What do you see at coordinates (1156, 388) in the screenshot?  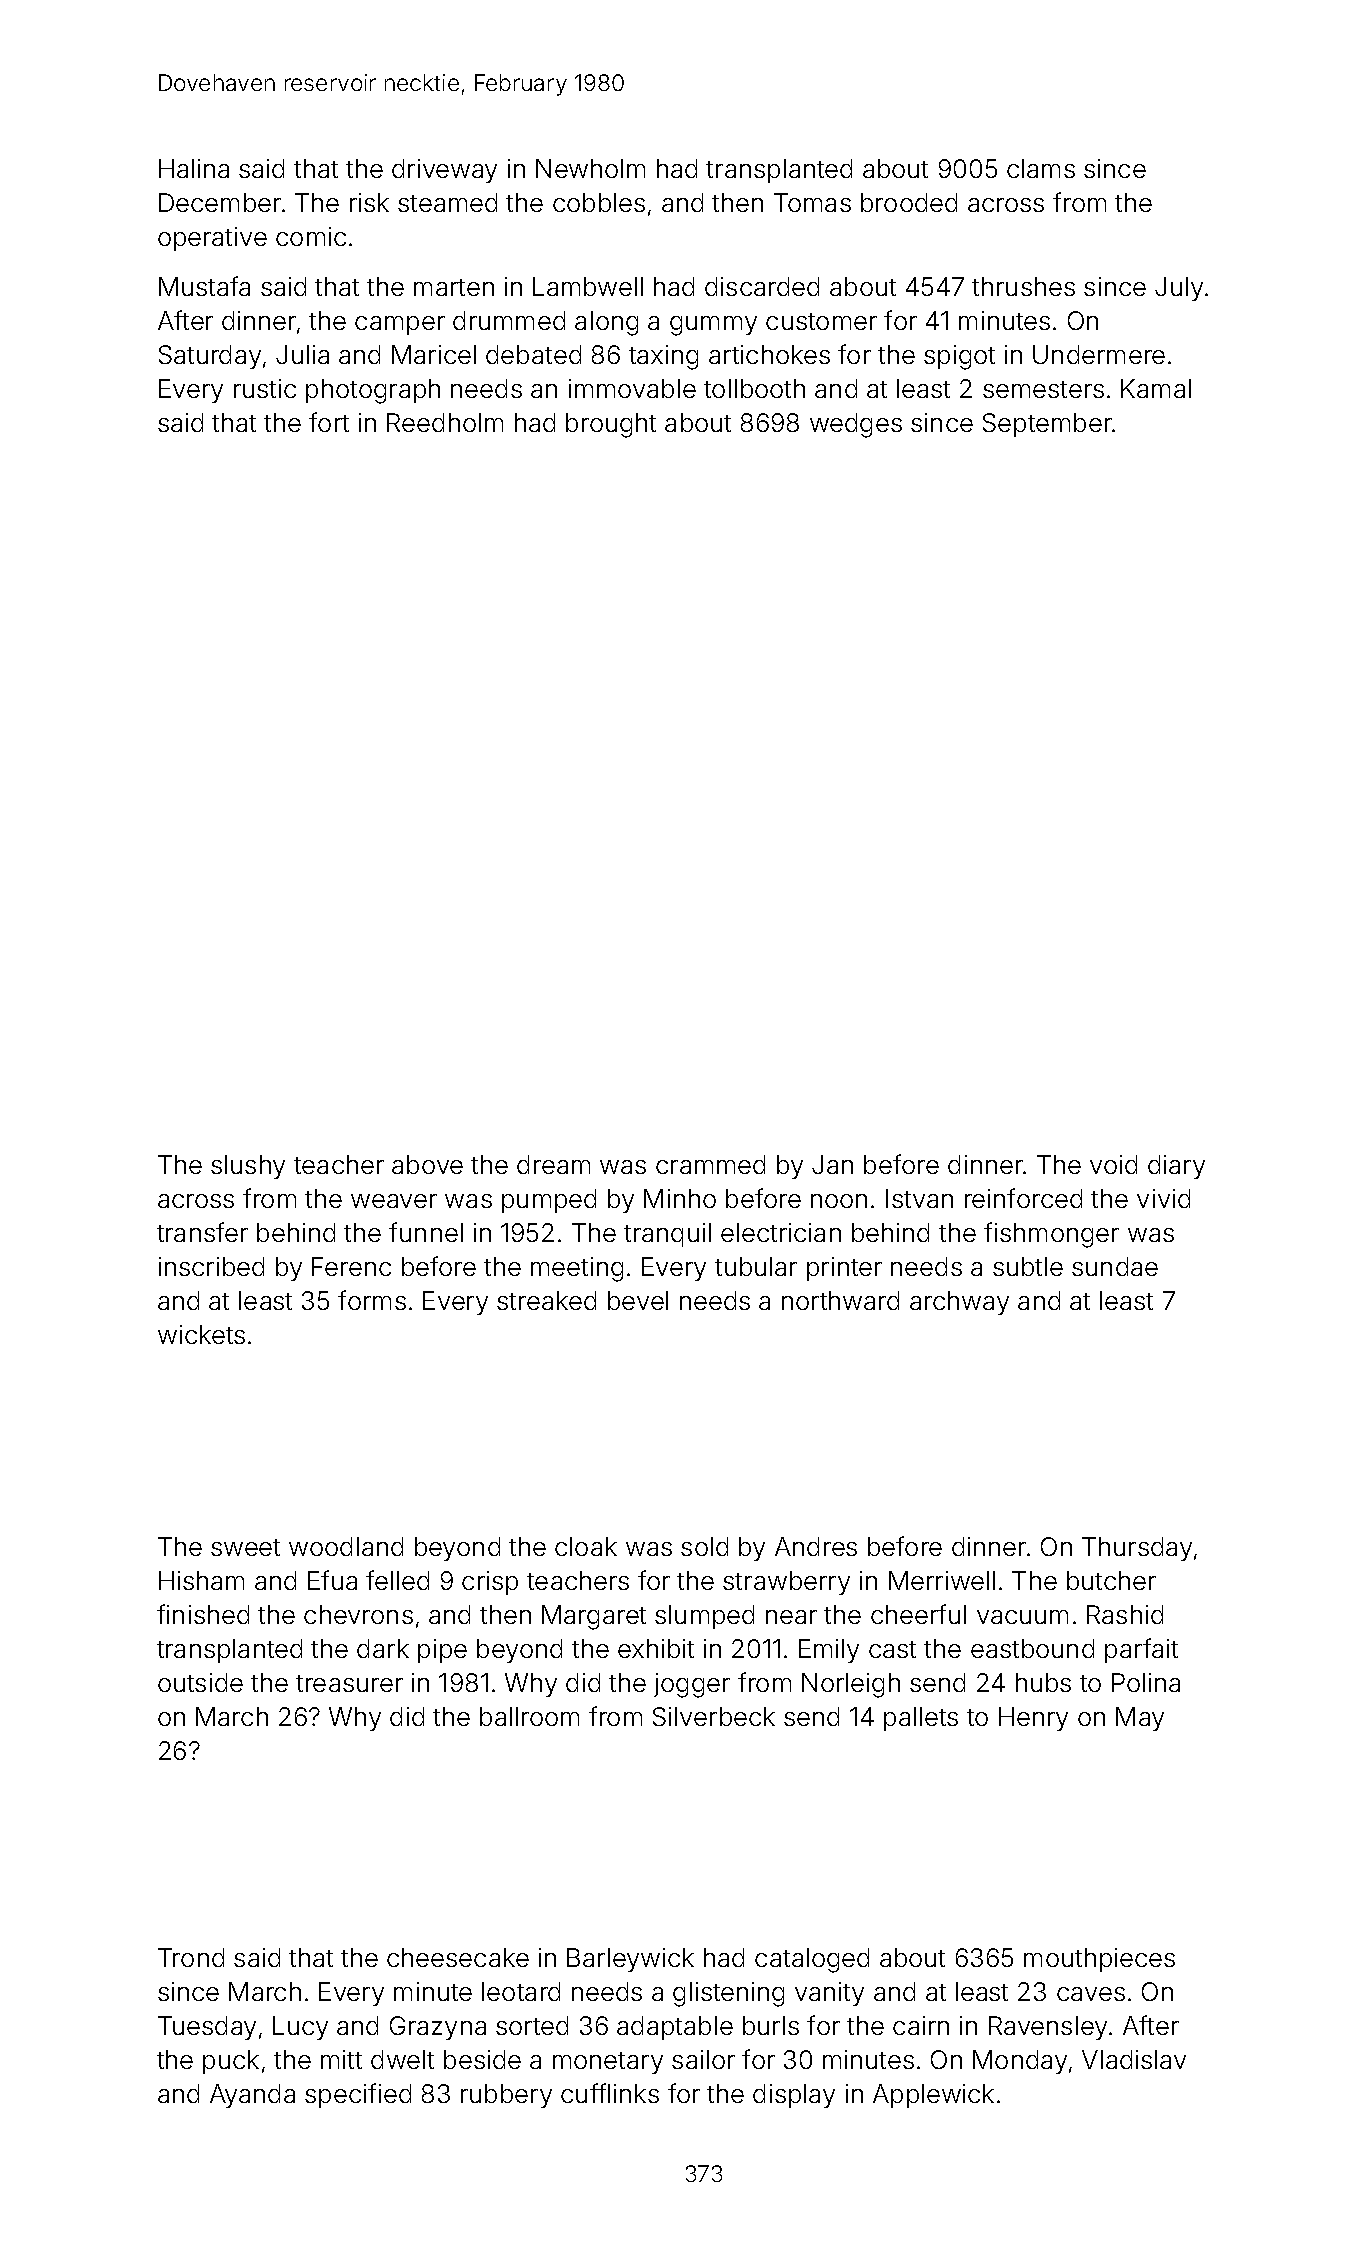 I see `Kamal` at bounding box center [1156, 388].
